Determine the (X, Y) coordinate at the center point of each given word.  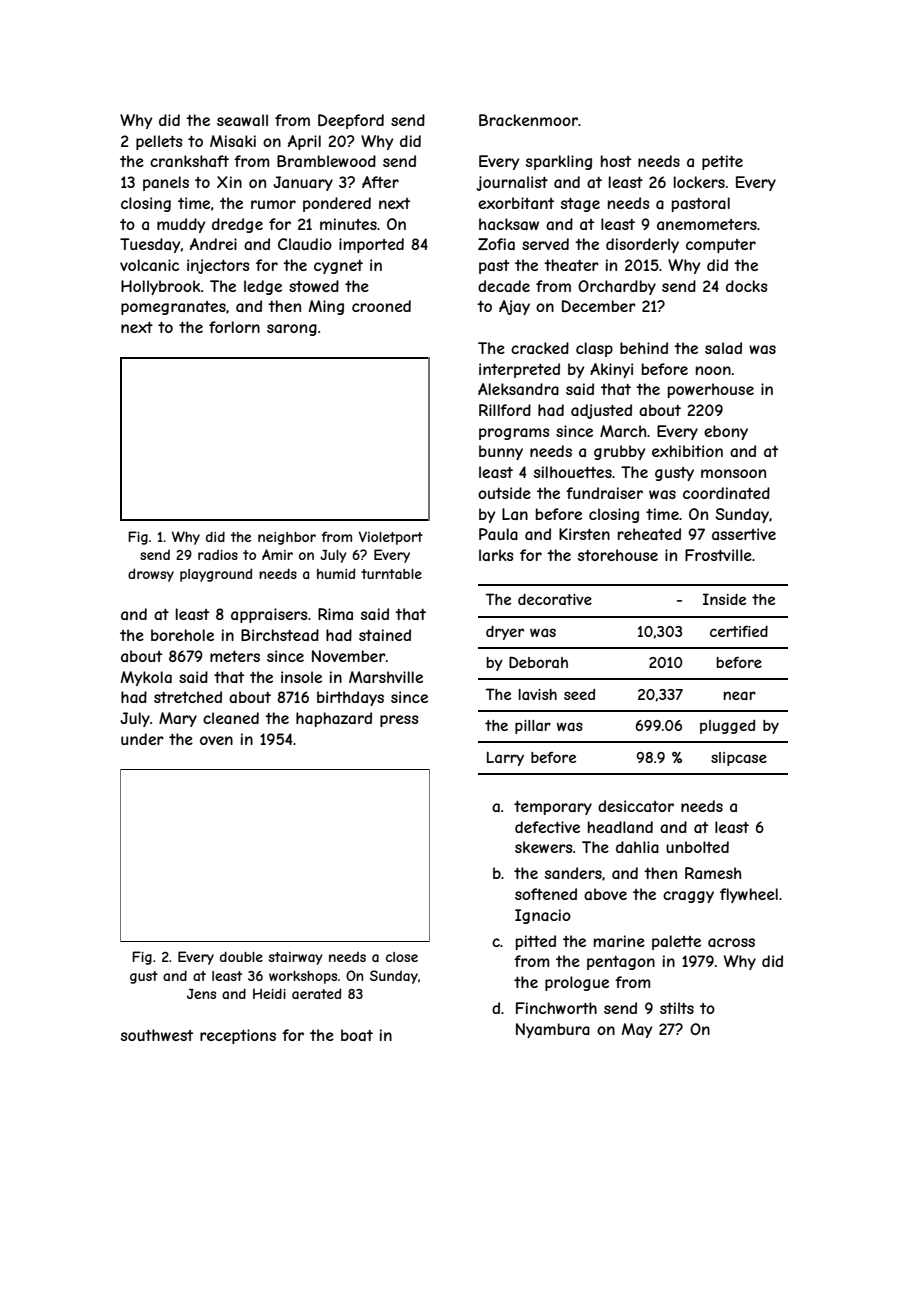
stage (580, 205)
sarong (292, 330)
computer (721, 246)
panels (166, 183)
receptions (238, 1036)
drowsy (151, 575)
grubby (620, 452)
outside (504, 493)
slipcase (739, 759)
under (142, 739)
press (399, 721)
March (623, 431)
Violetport (391, 538)
